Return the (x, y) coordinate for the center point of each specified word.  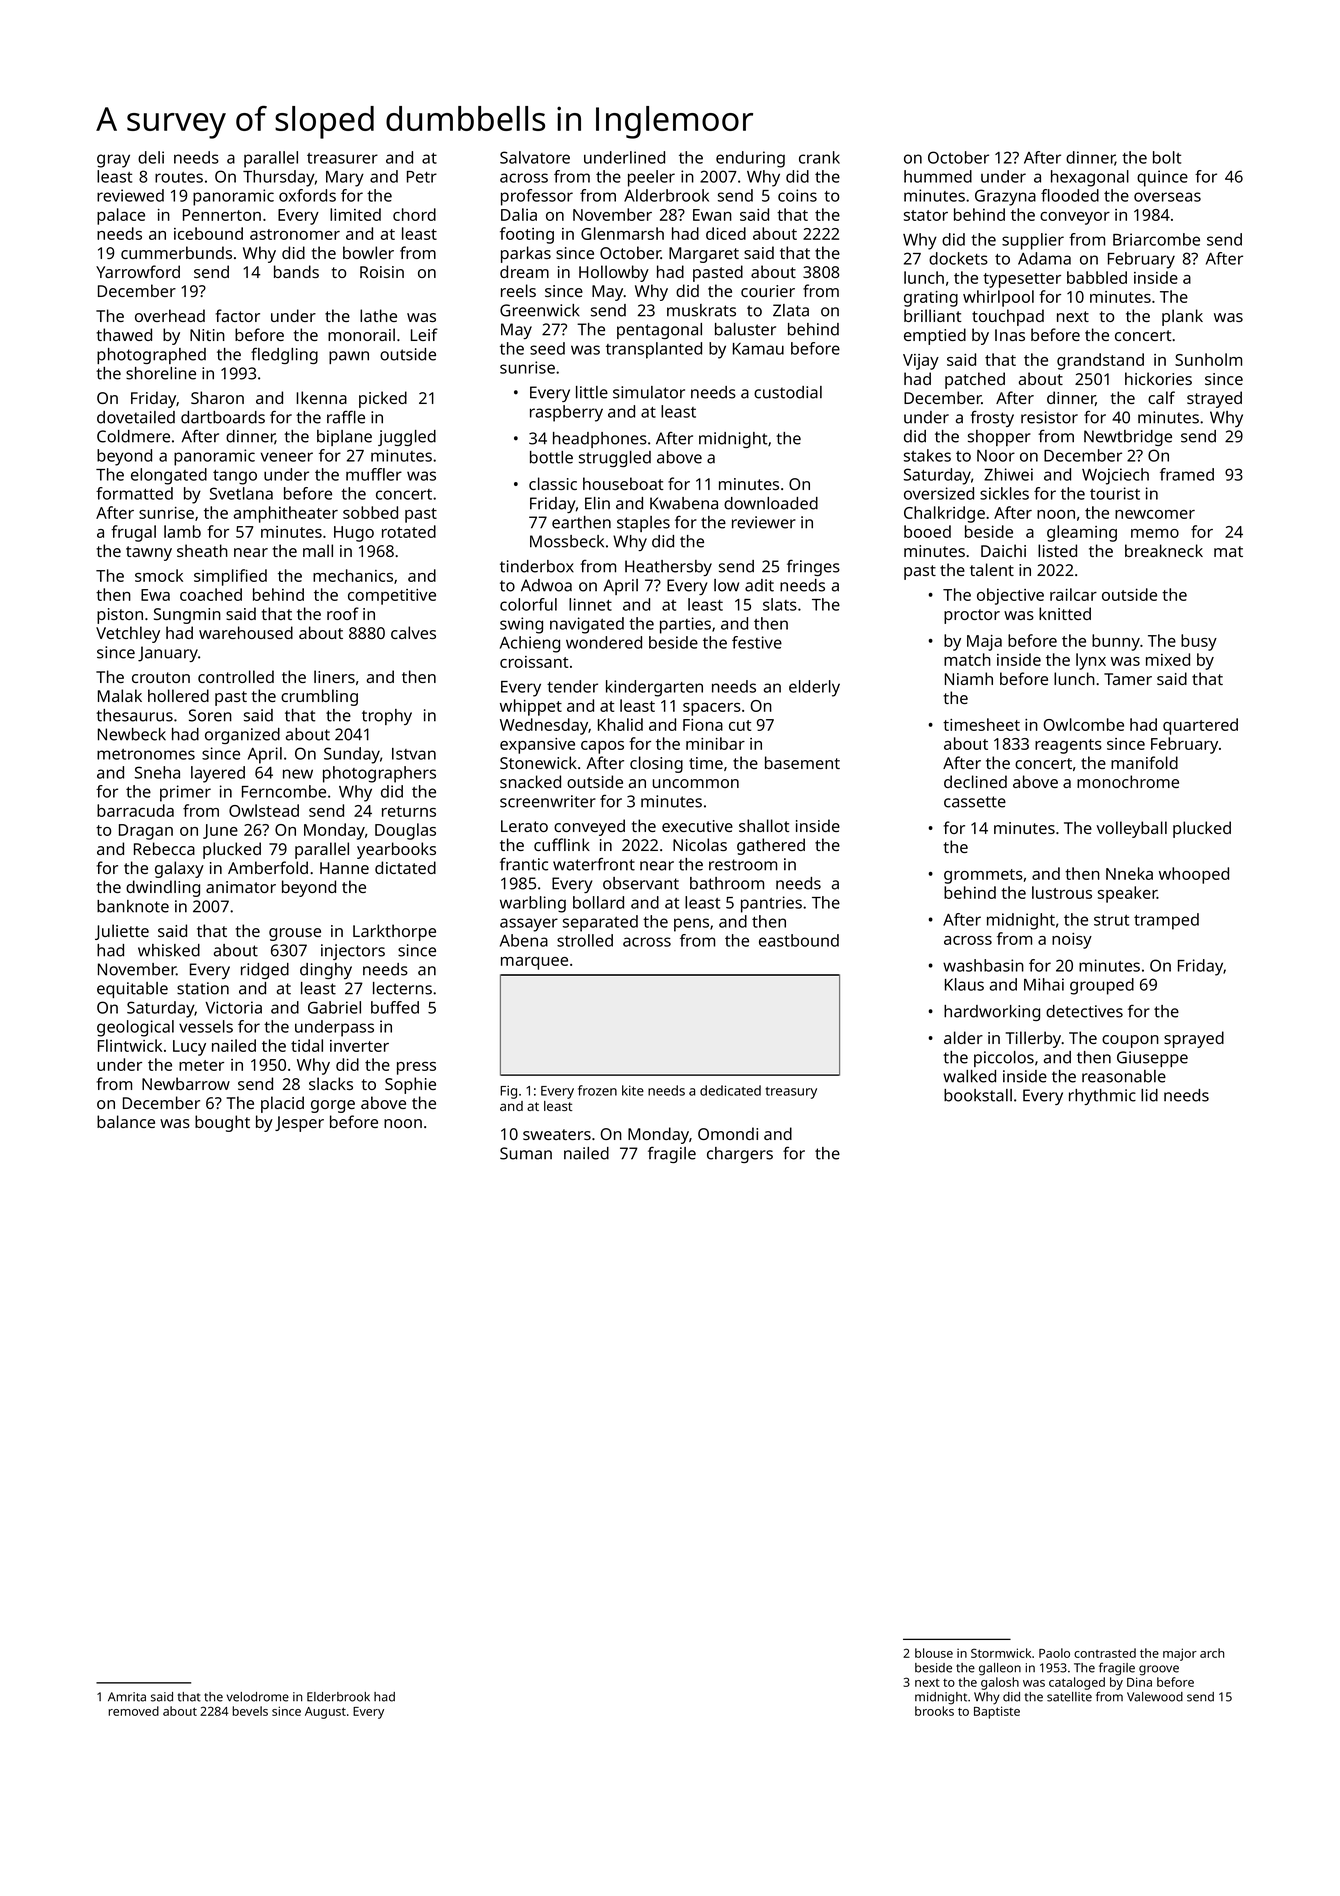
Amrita (127, 1697)
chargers (740, 1155)
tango (235, 477)
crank (819, 157)
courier (768, 291)
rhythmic (1102, 1097)
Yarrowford (138, 271)
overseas (1167, 197)
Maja (984, 643)
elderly (814, 688)
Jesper (299, 1124)
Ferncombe (284, 791)
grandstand (1100, 361)
